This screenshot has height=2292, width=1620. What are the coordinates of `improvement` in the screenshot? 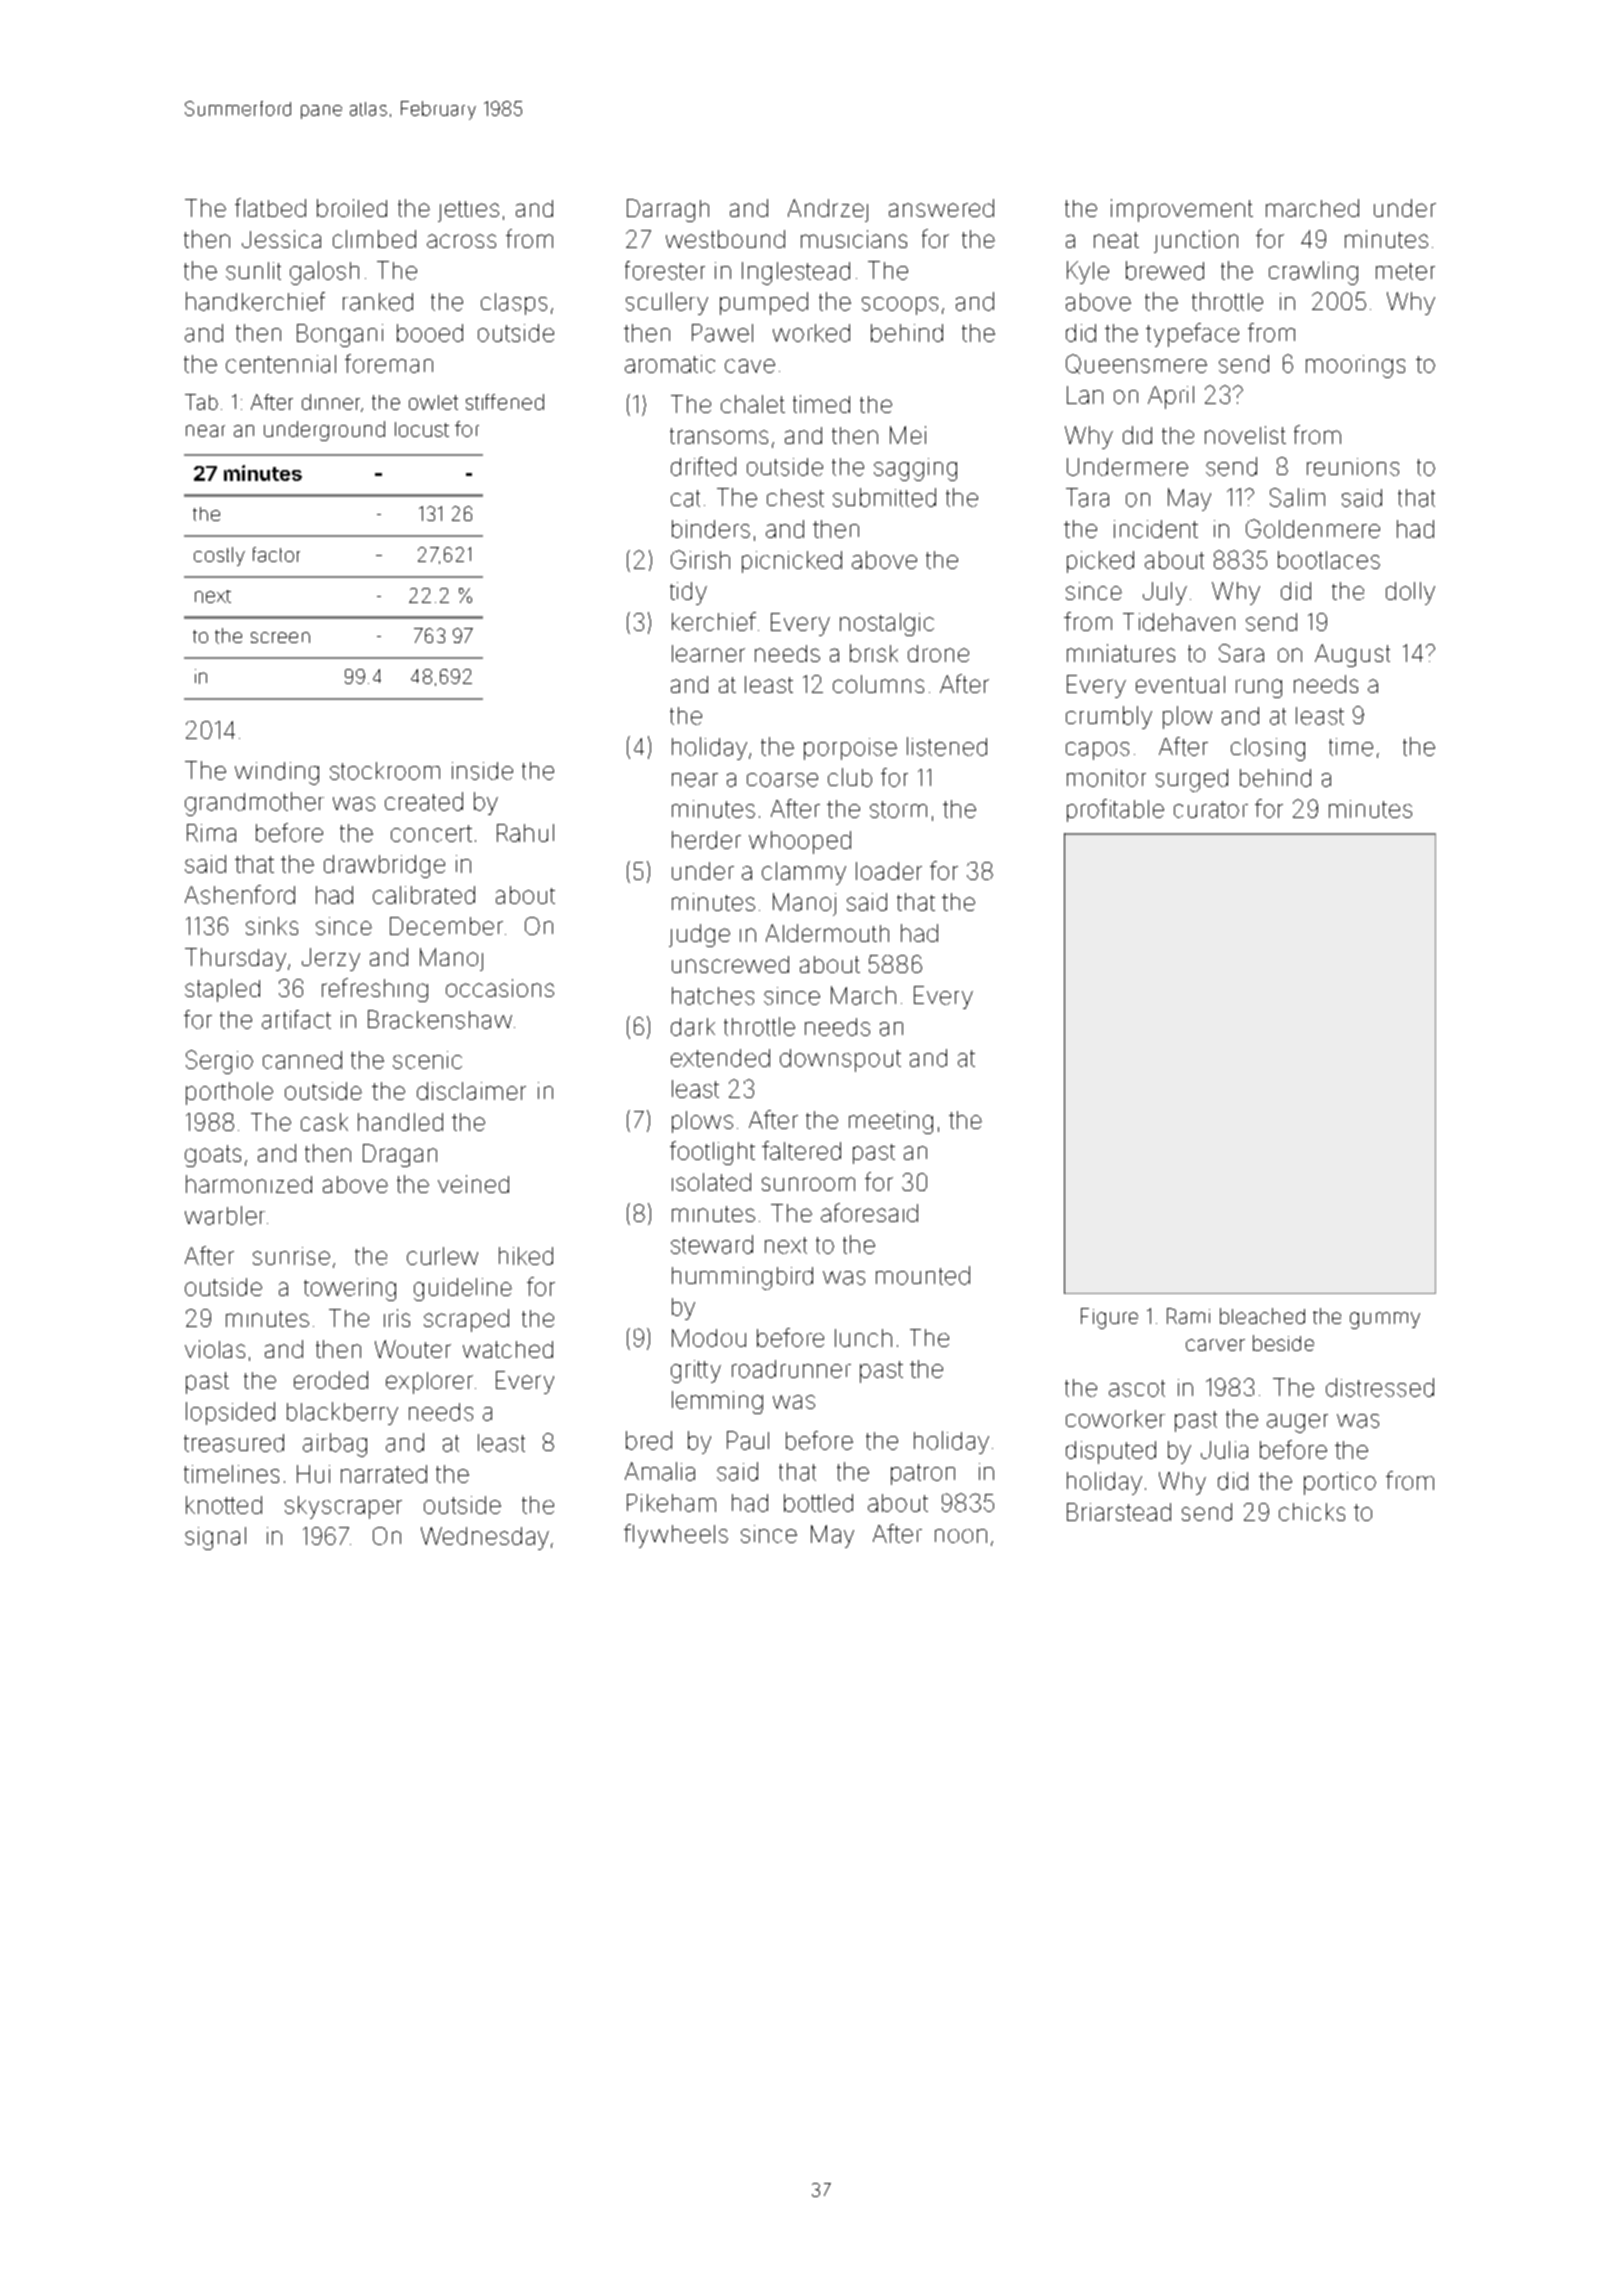 It's located at (1182, 210).
